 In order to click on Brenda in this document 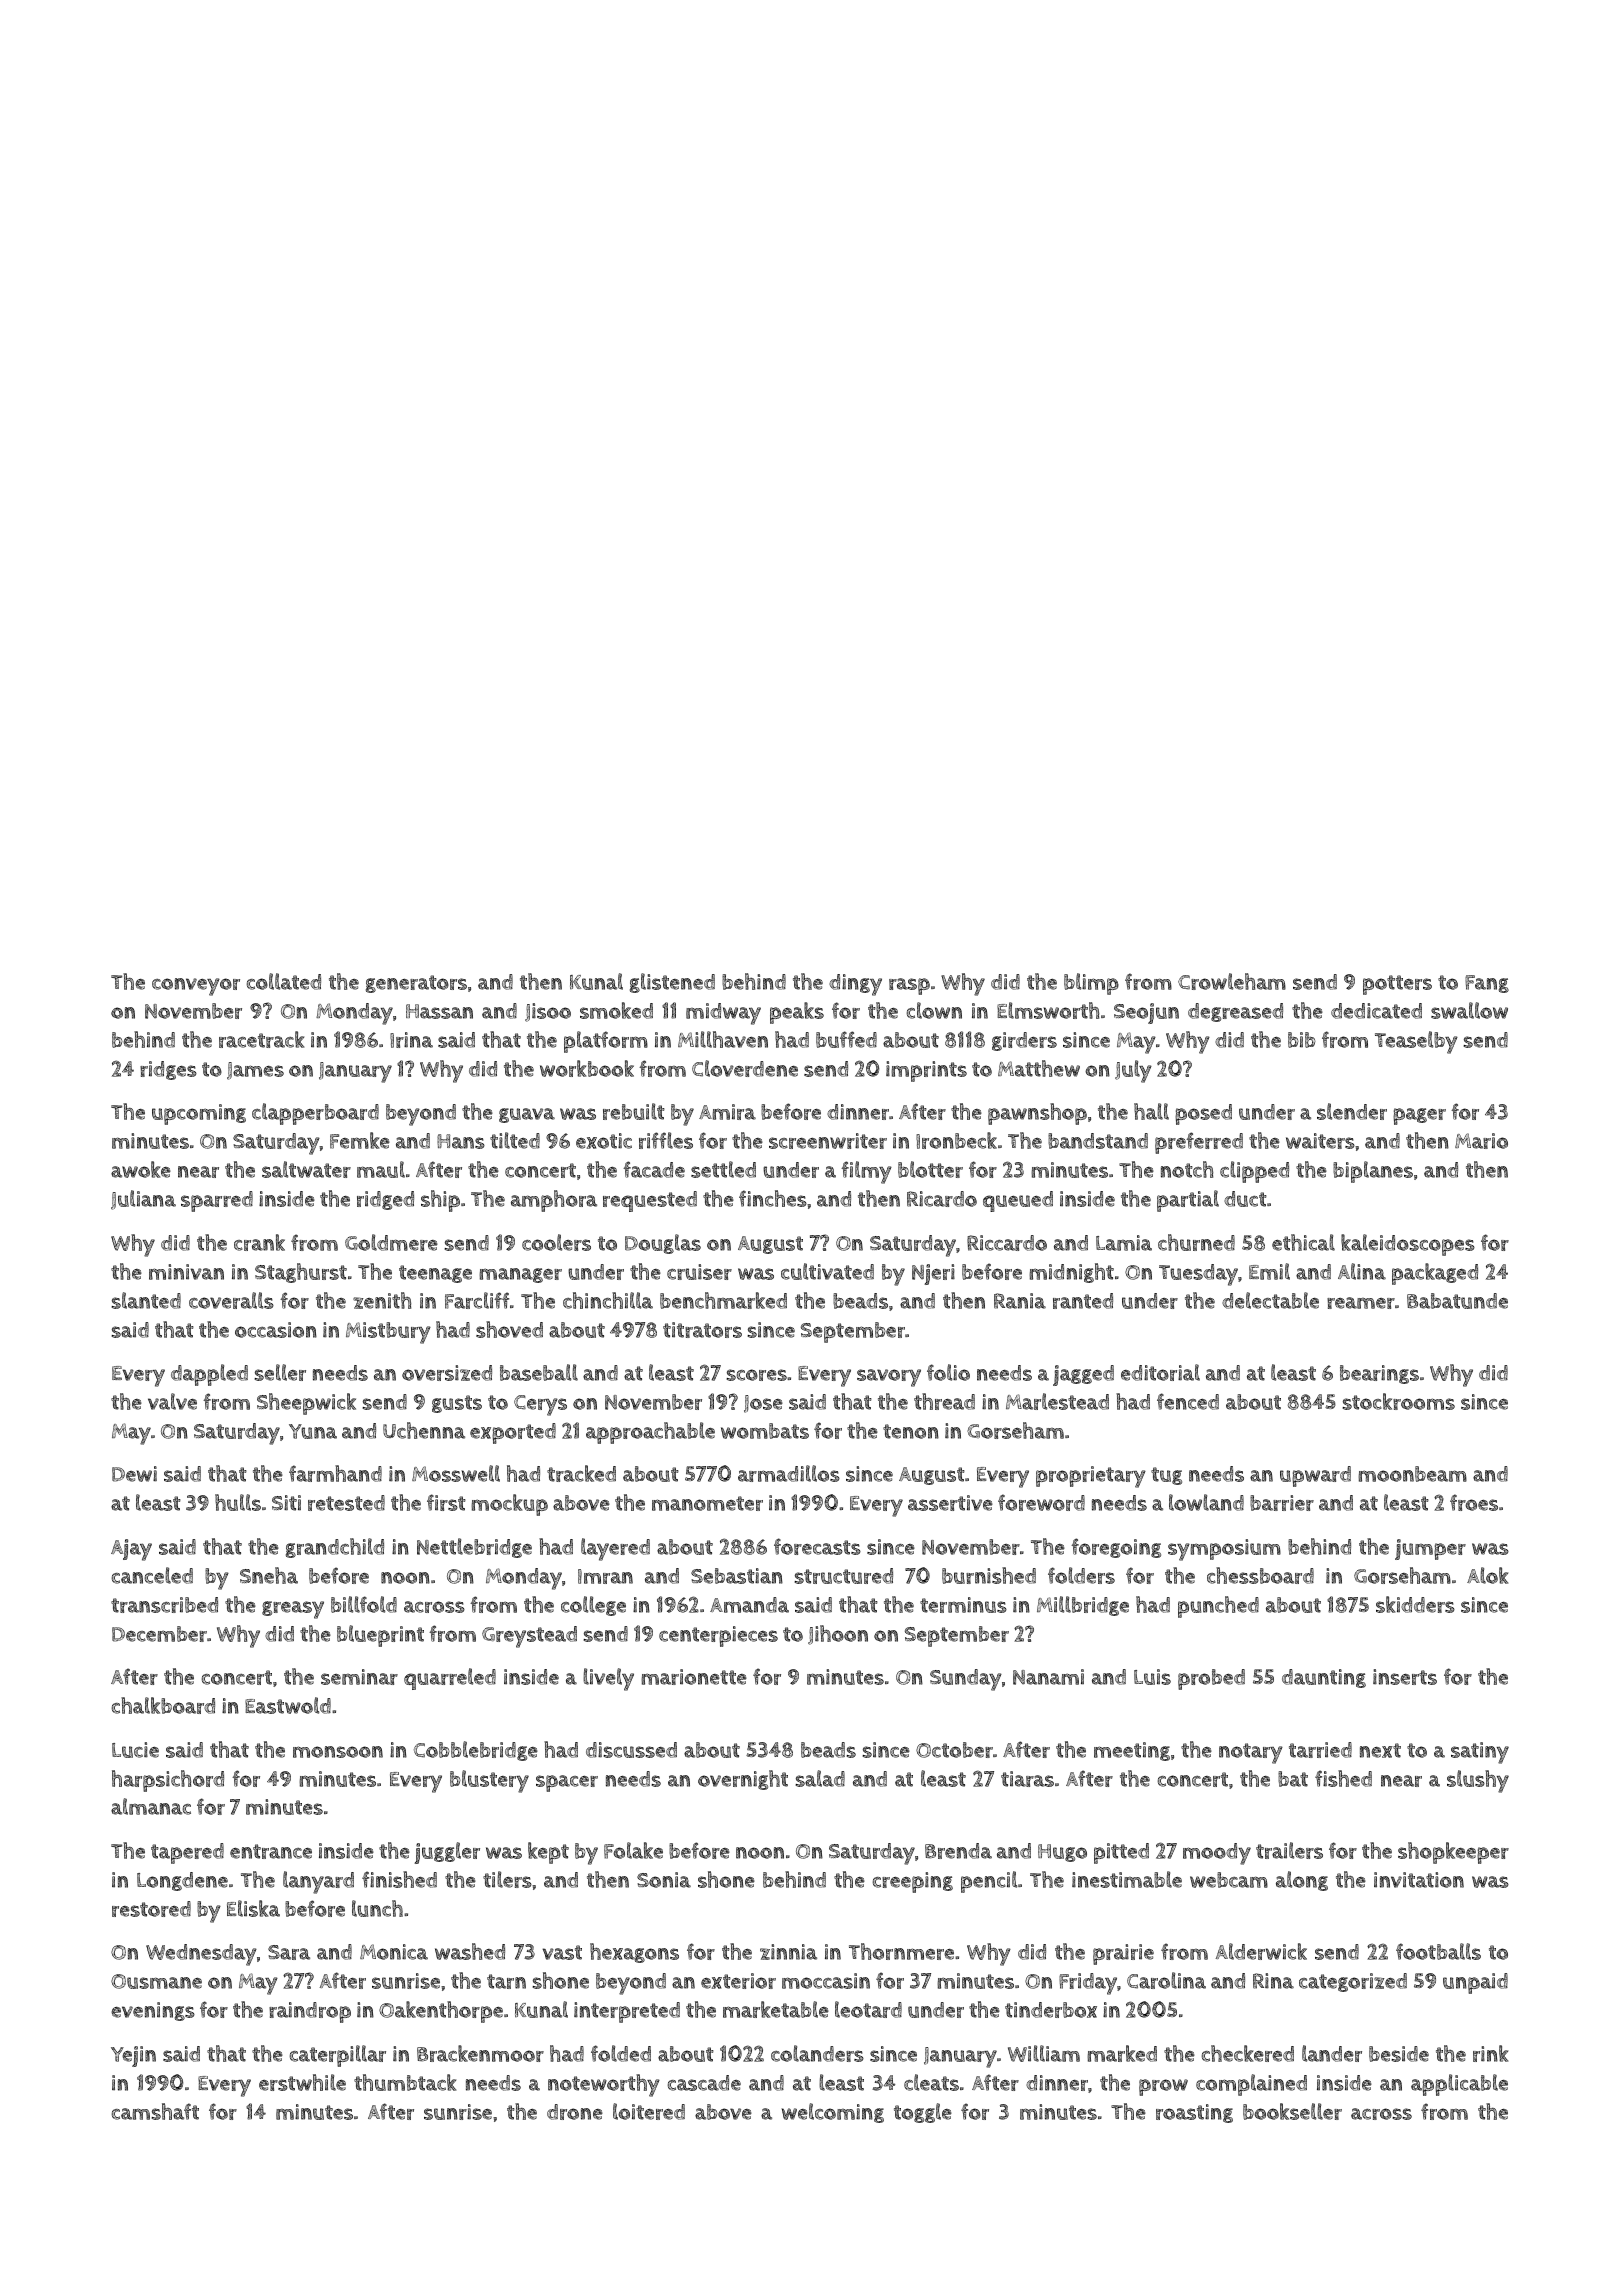, I will do `click(958, 1851)`.
